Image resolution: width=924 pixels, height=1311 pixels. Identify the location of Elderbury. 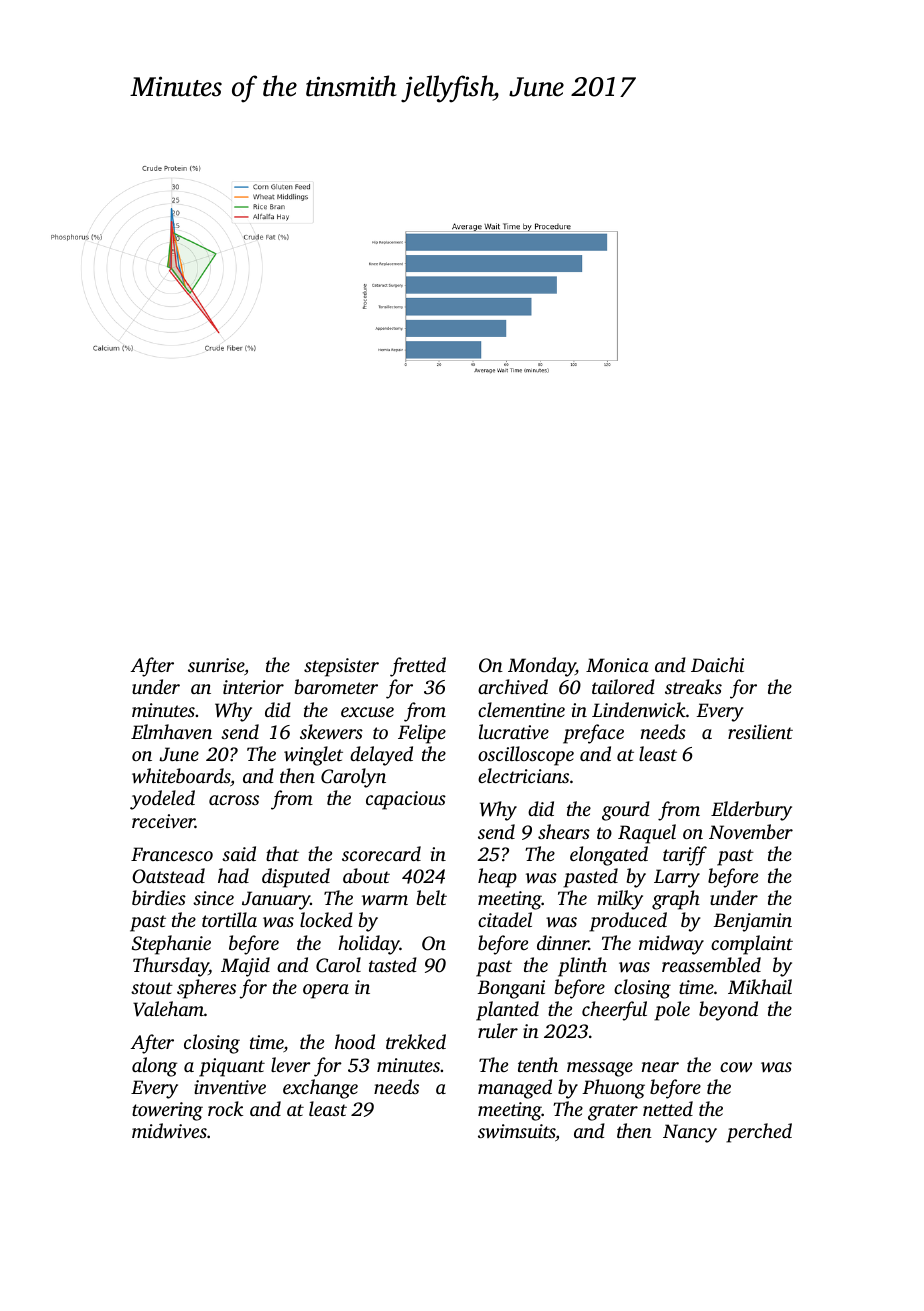
(751, 811).
